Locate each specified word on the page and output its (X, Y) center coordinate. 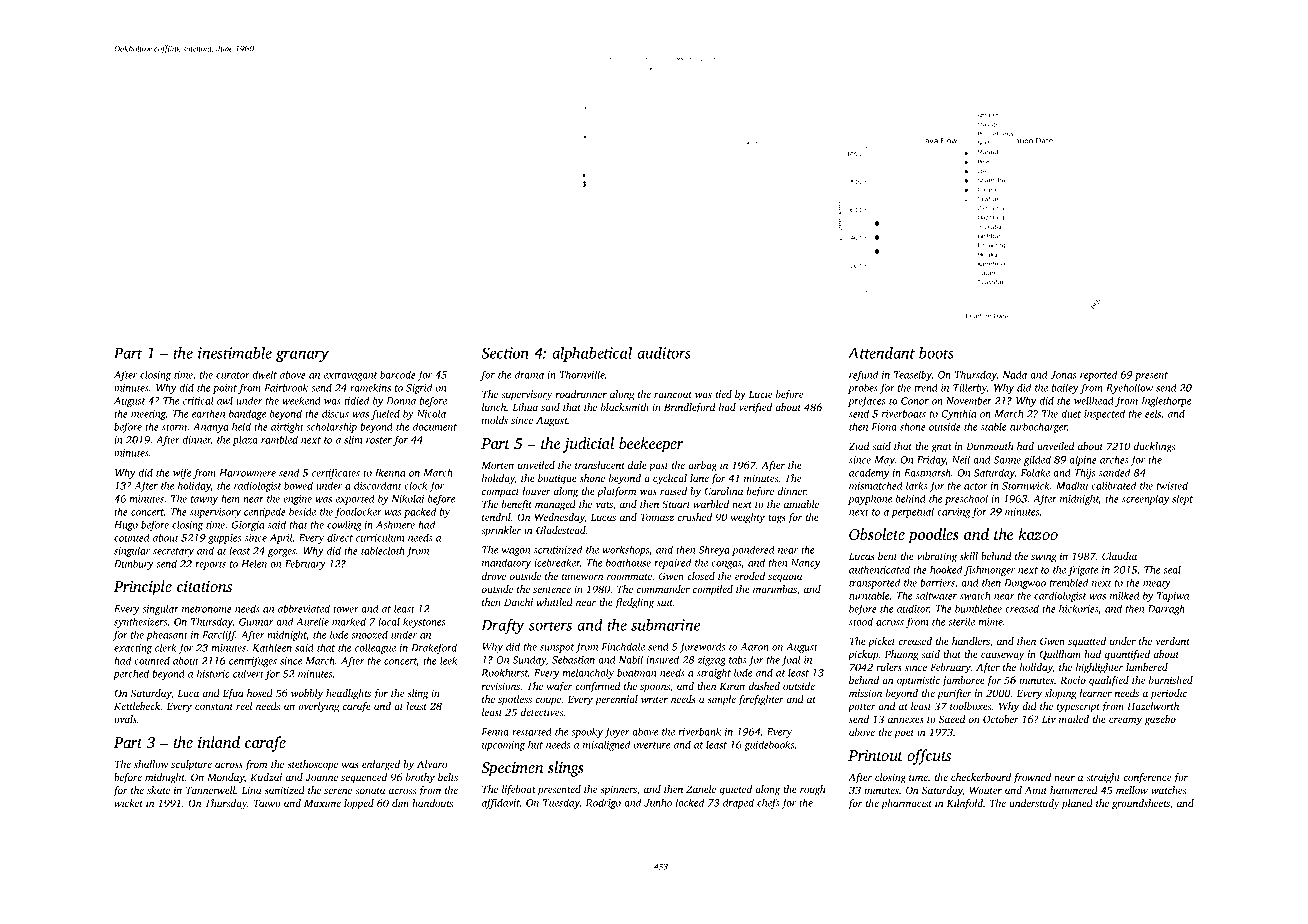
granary (302, 356)
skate (158, 790)
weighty (748, 518)
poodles (933, 536)
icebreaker (557, 562)
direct (340, 537)
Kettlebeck (137, 706)
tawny (204, 500)
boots (936, 353)
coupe (548, 701)
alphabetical (592, 354)
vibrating (937, 557)
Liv (1049, 719)
